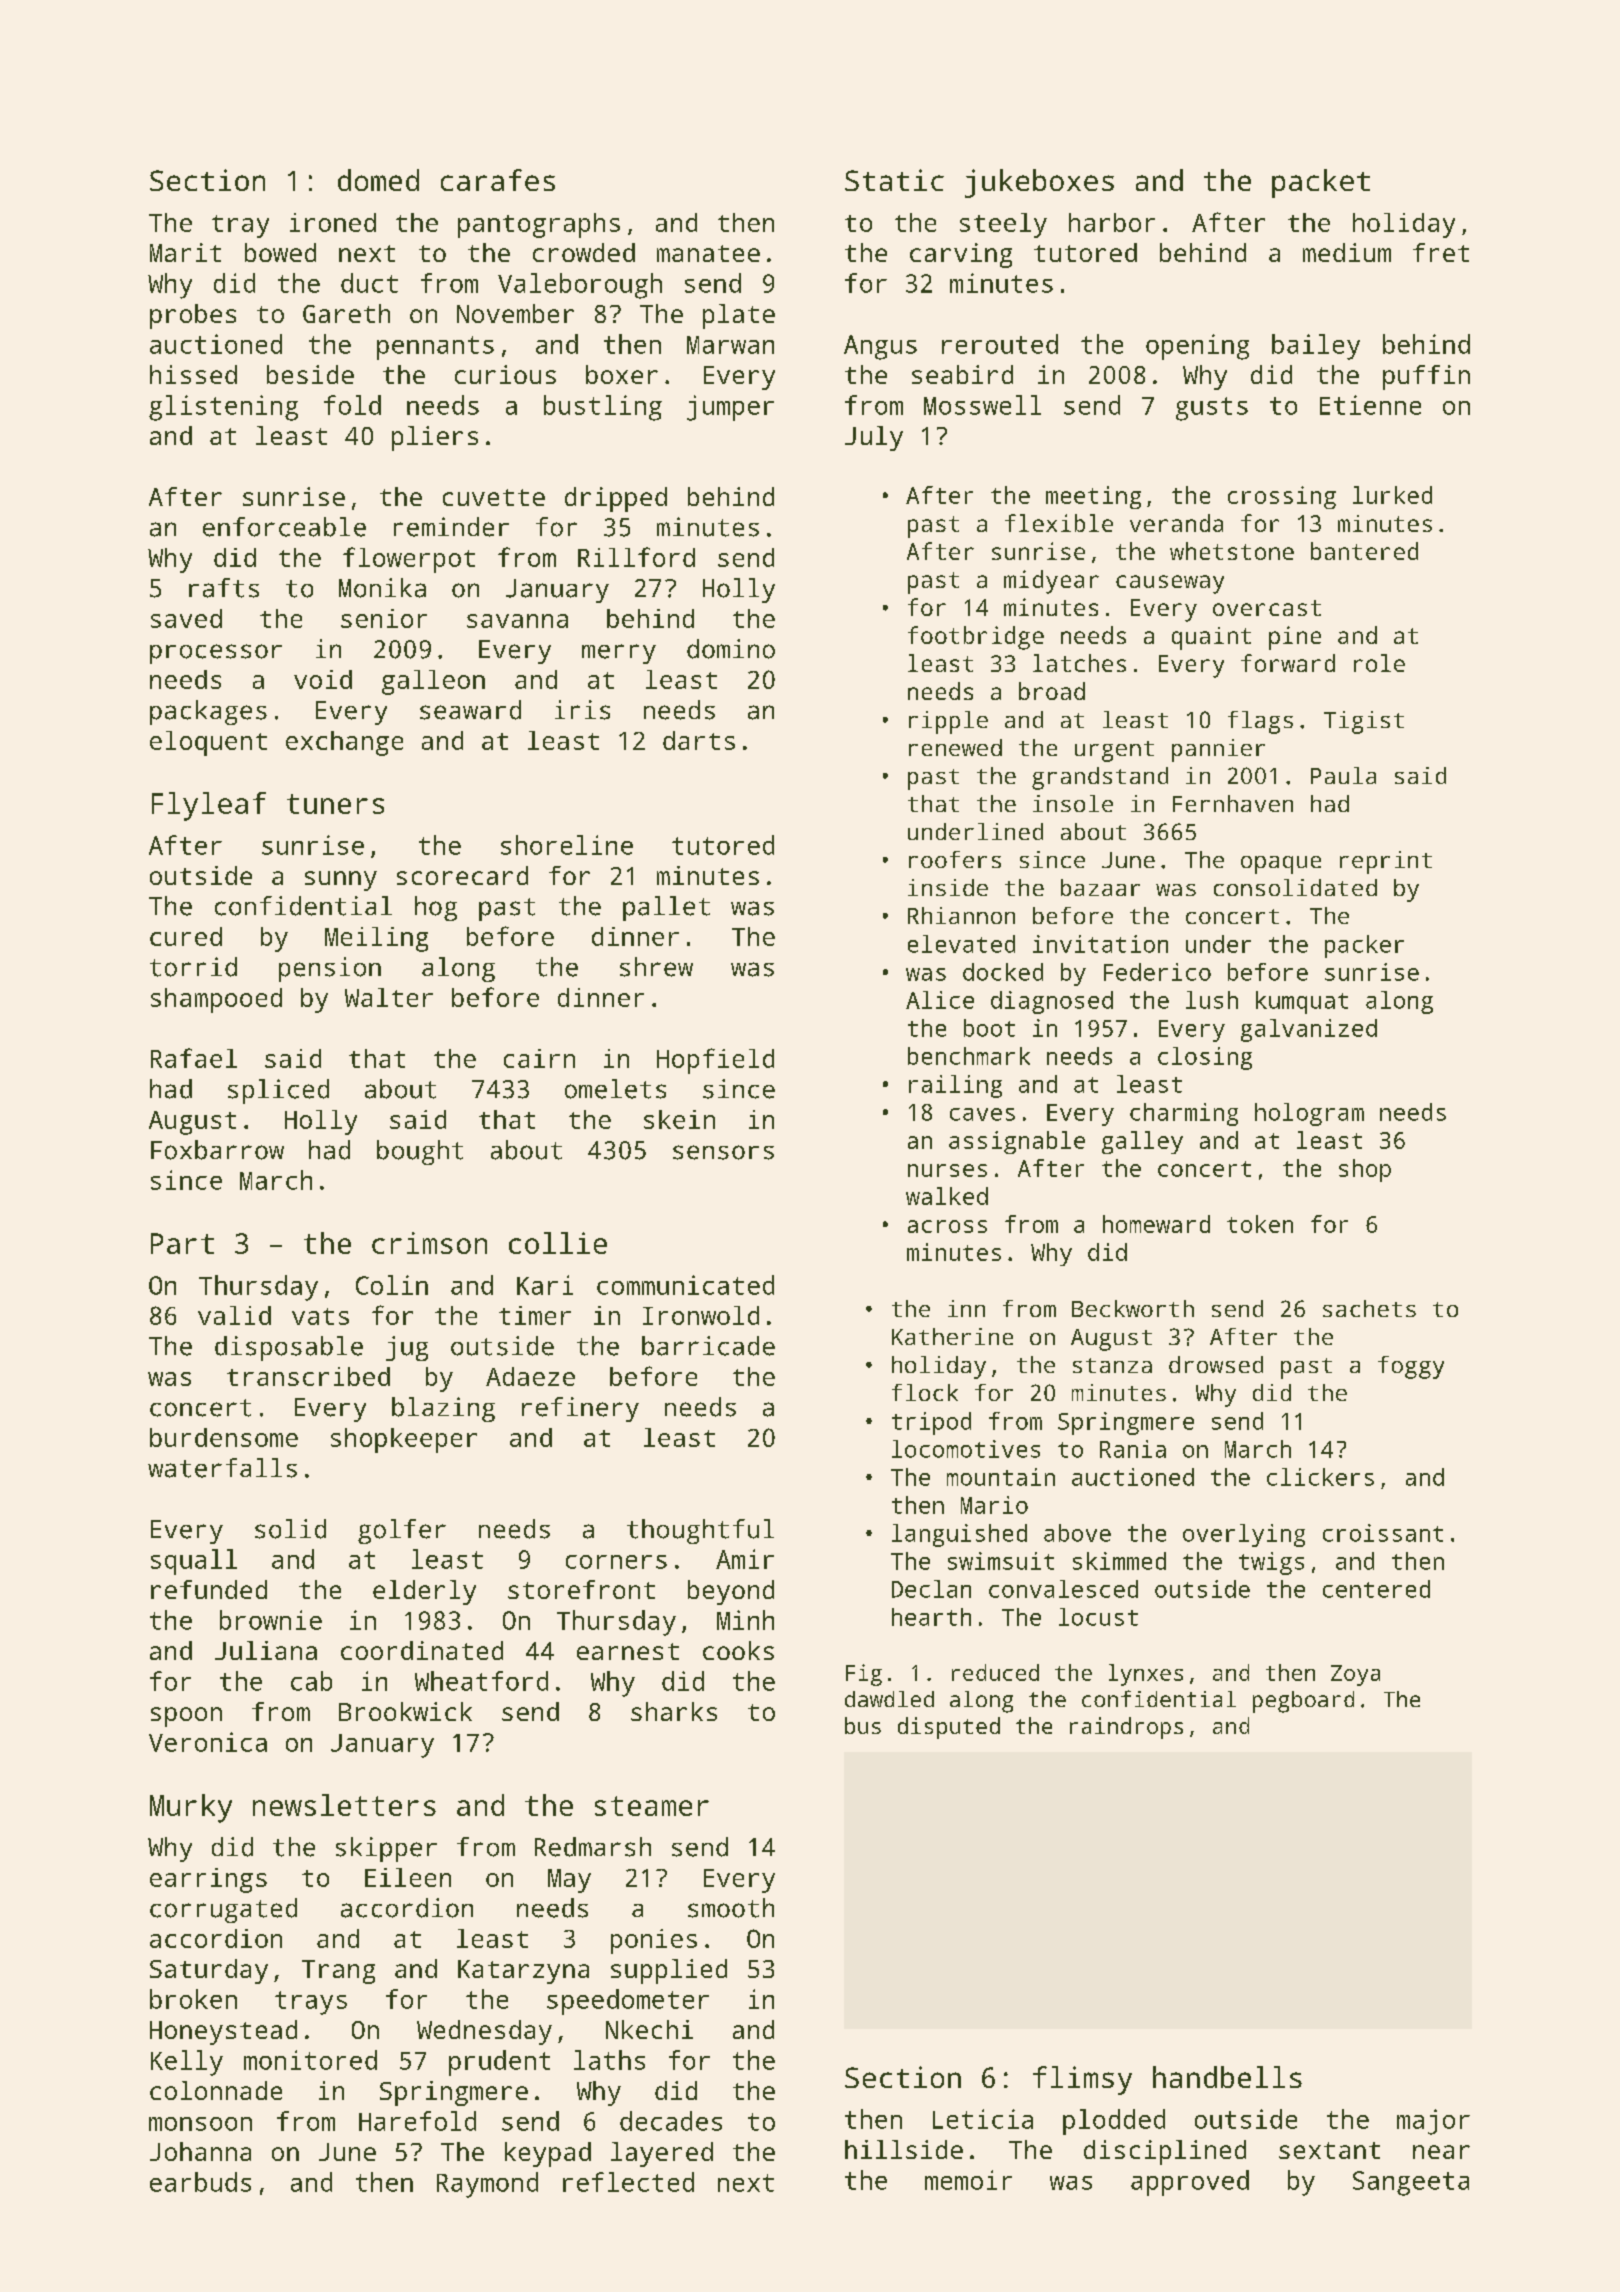 This document has width=1620, height=2292. What do you see at coordinates (894, 180) in the document?
I see `Static` at bounding box center [894, 180].
